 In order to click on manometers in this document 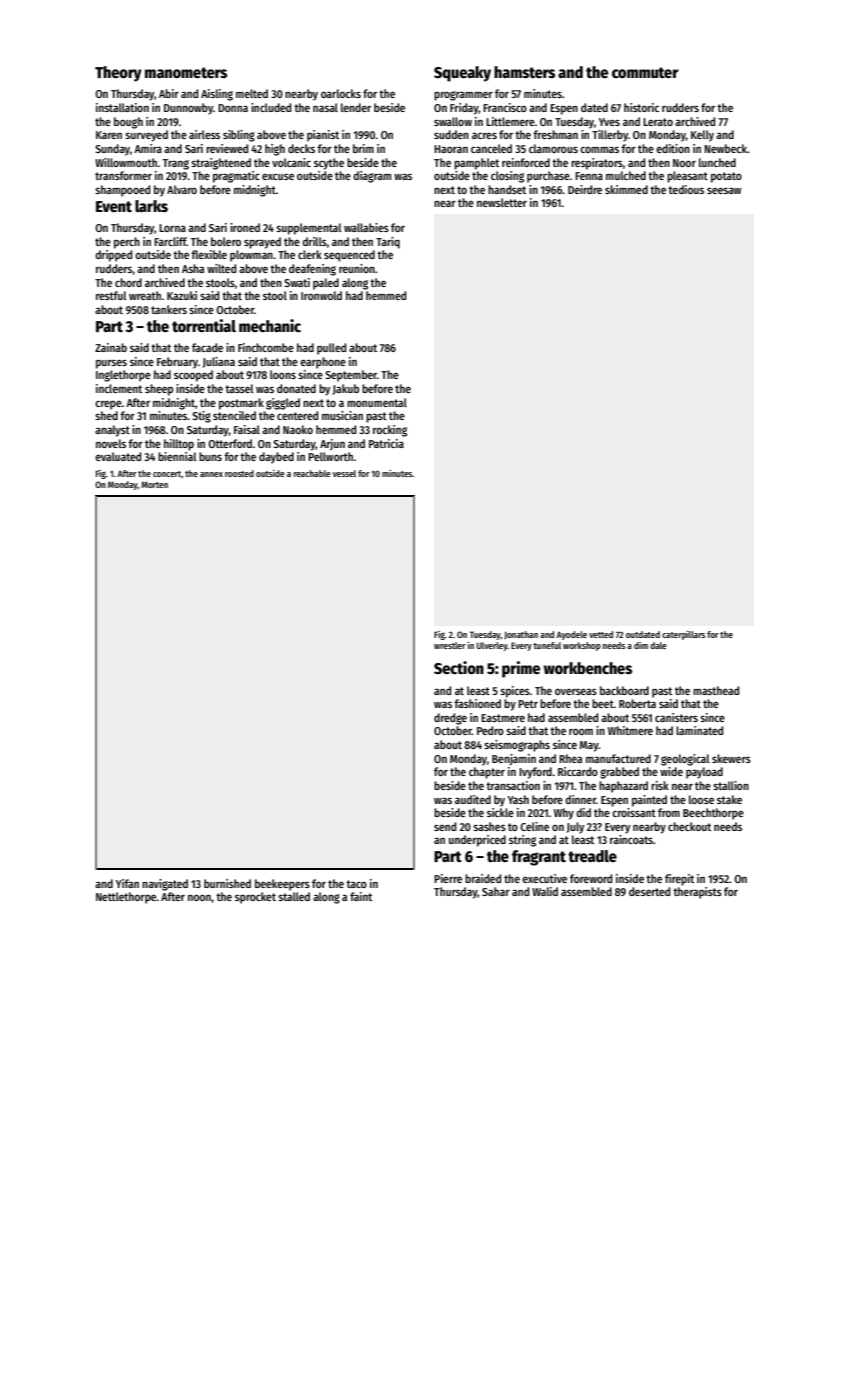, I will do `click(186, 73)`.
